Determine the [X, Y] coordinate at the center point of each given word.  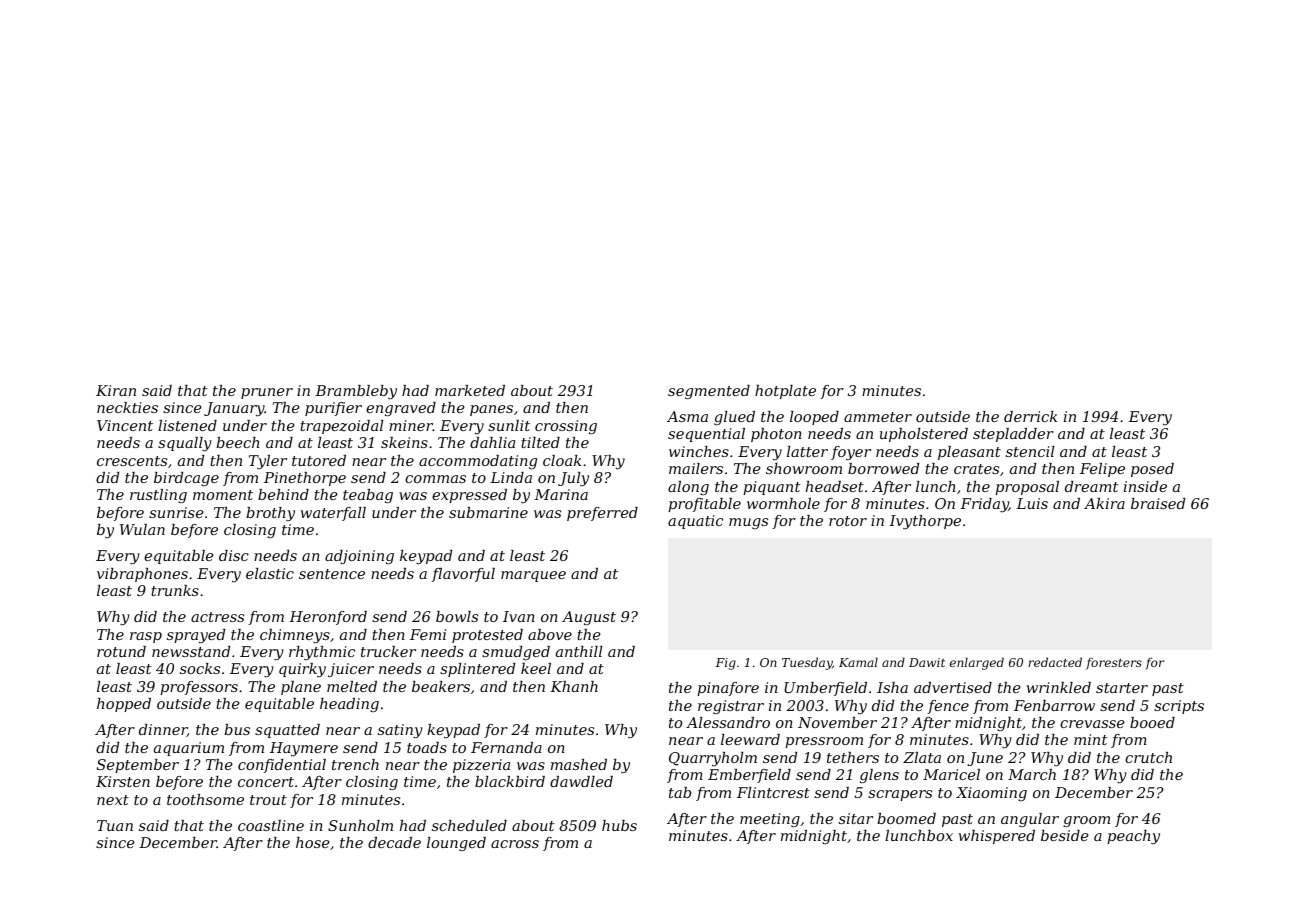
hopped [124, 705]
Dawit [927, 662]
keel [536, 668]
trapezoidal [341, 427]
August [589, 618]
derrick [1030, 416]
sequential [706, 435]
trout [268, 800]
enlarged [977, 663]
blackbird [510, 781]
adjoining [359, 557]
